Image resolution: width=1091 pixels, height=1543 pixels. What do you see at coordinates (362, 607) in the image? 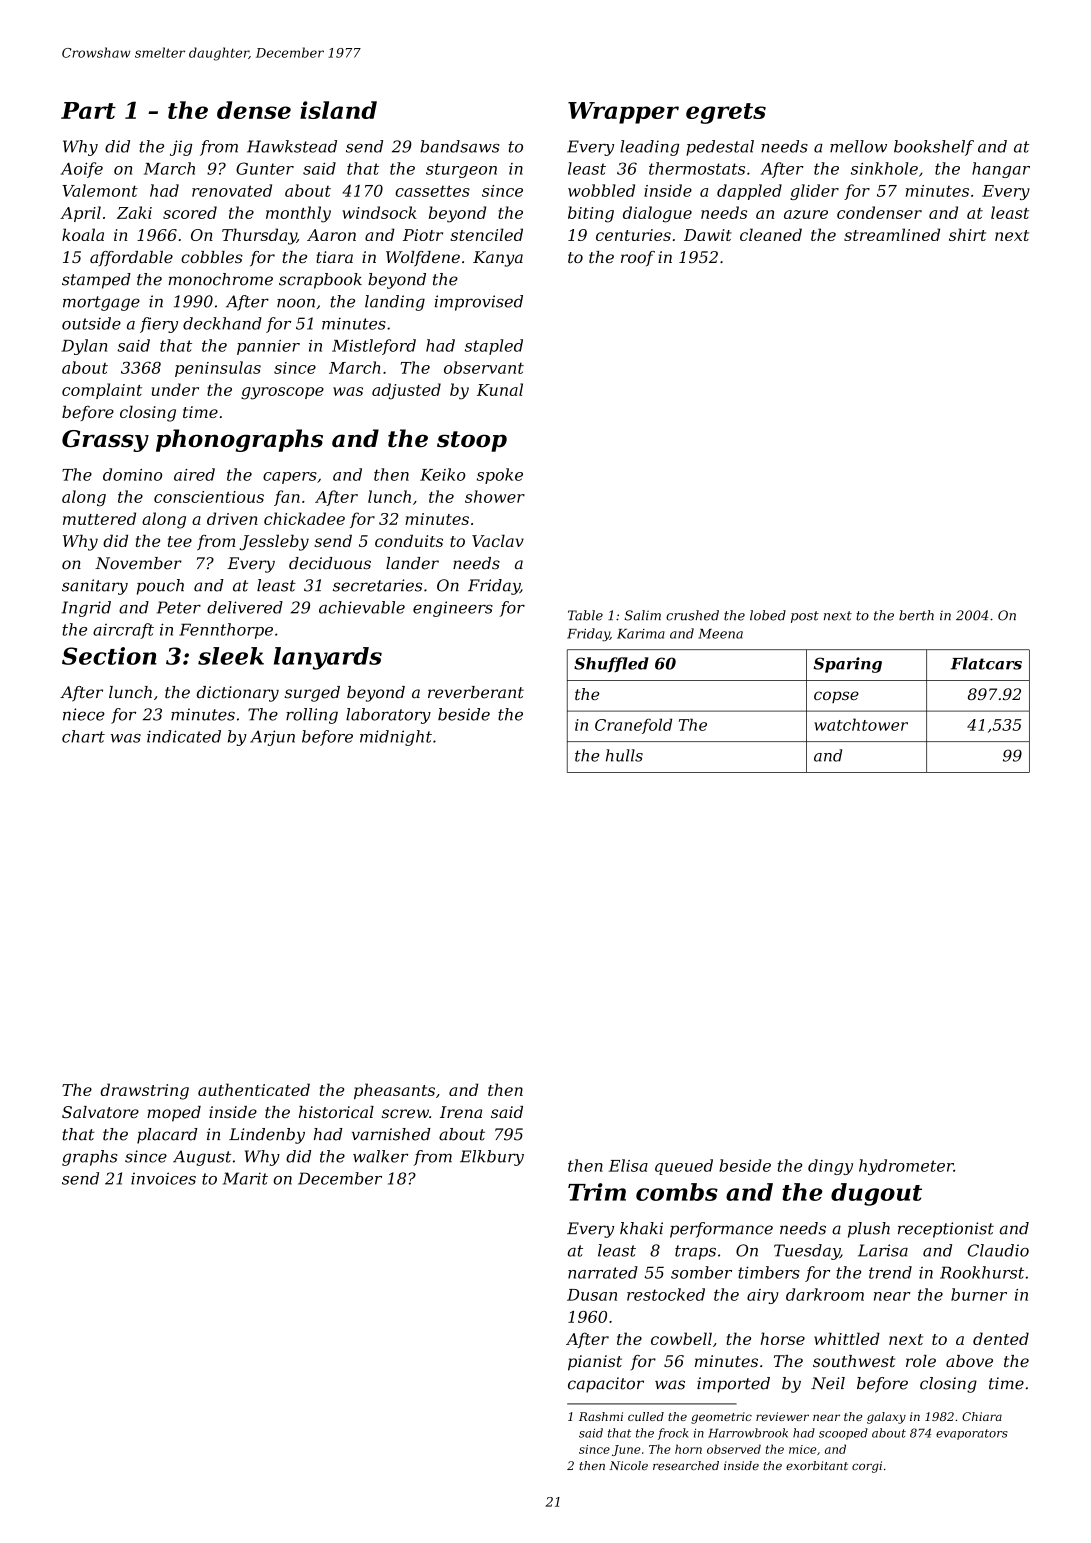
I see `achievable` at bounding box center [362, 607].
